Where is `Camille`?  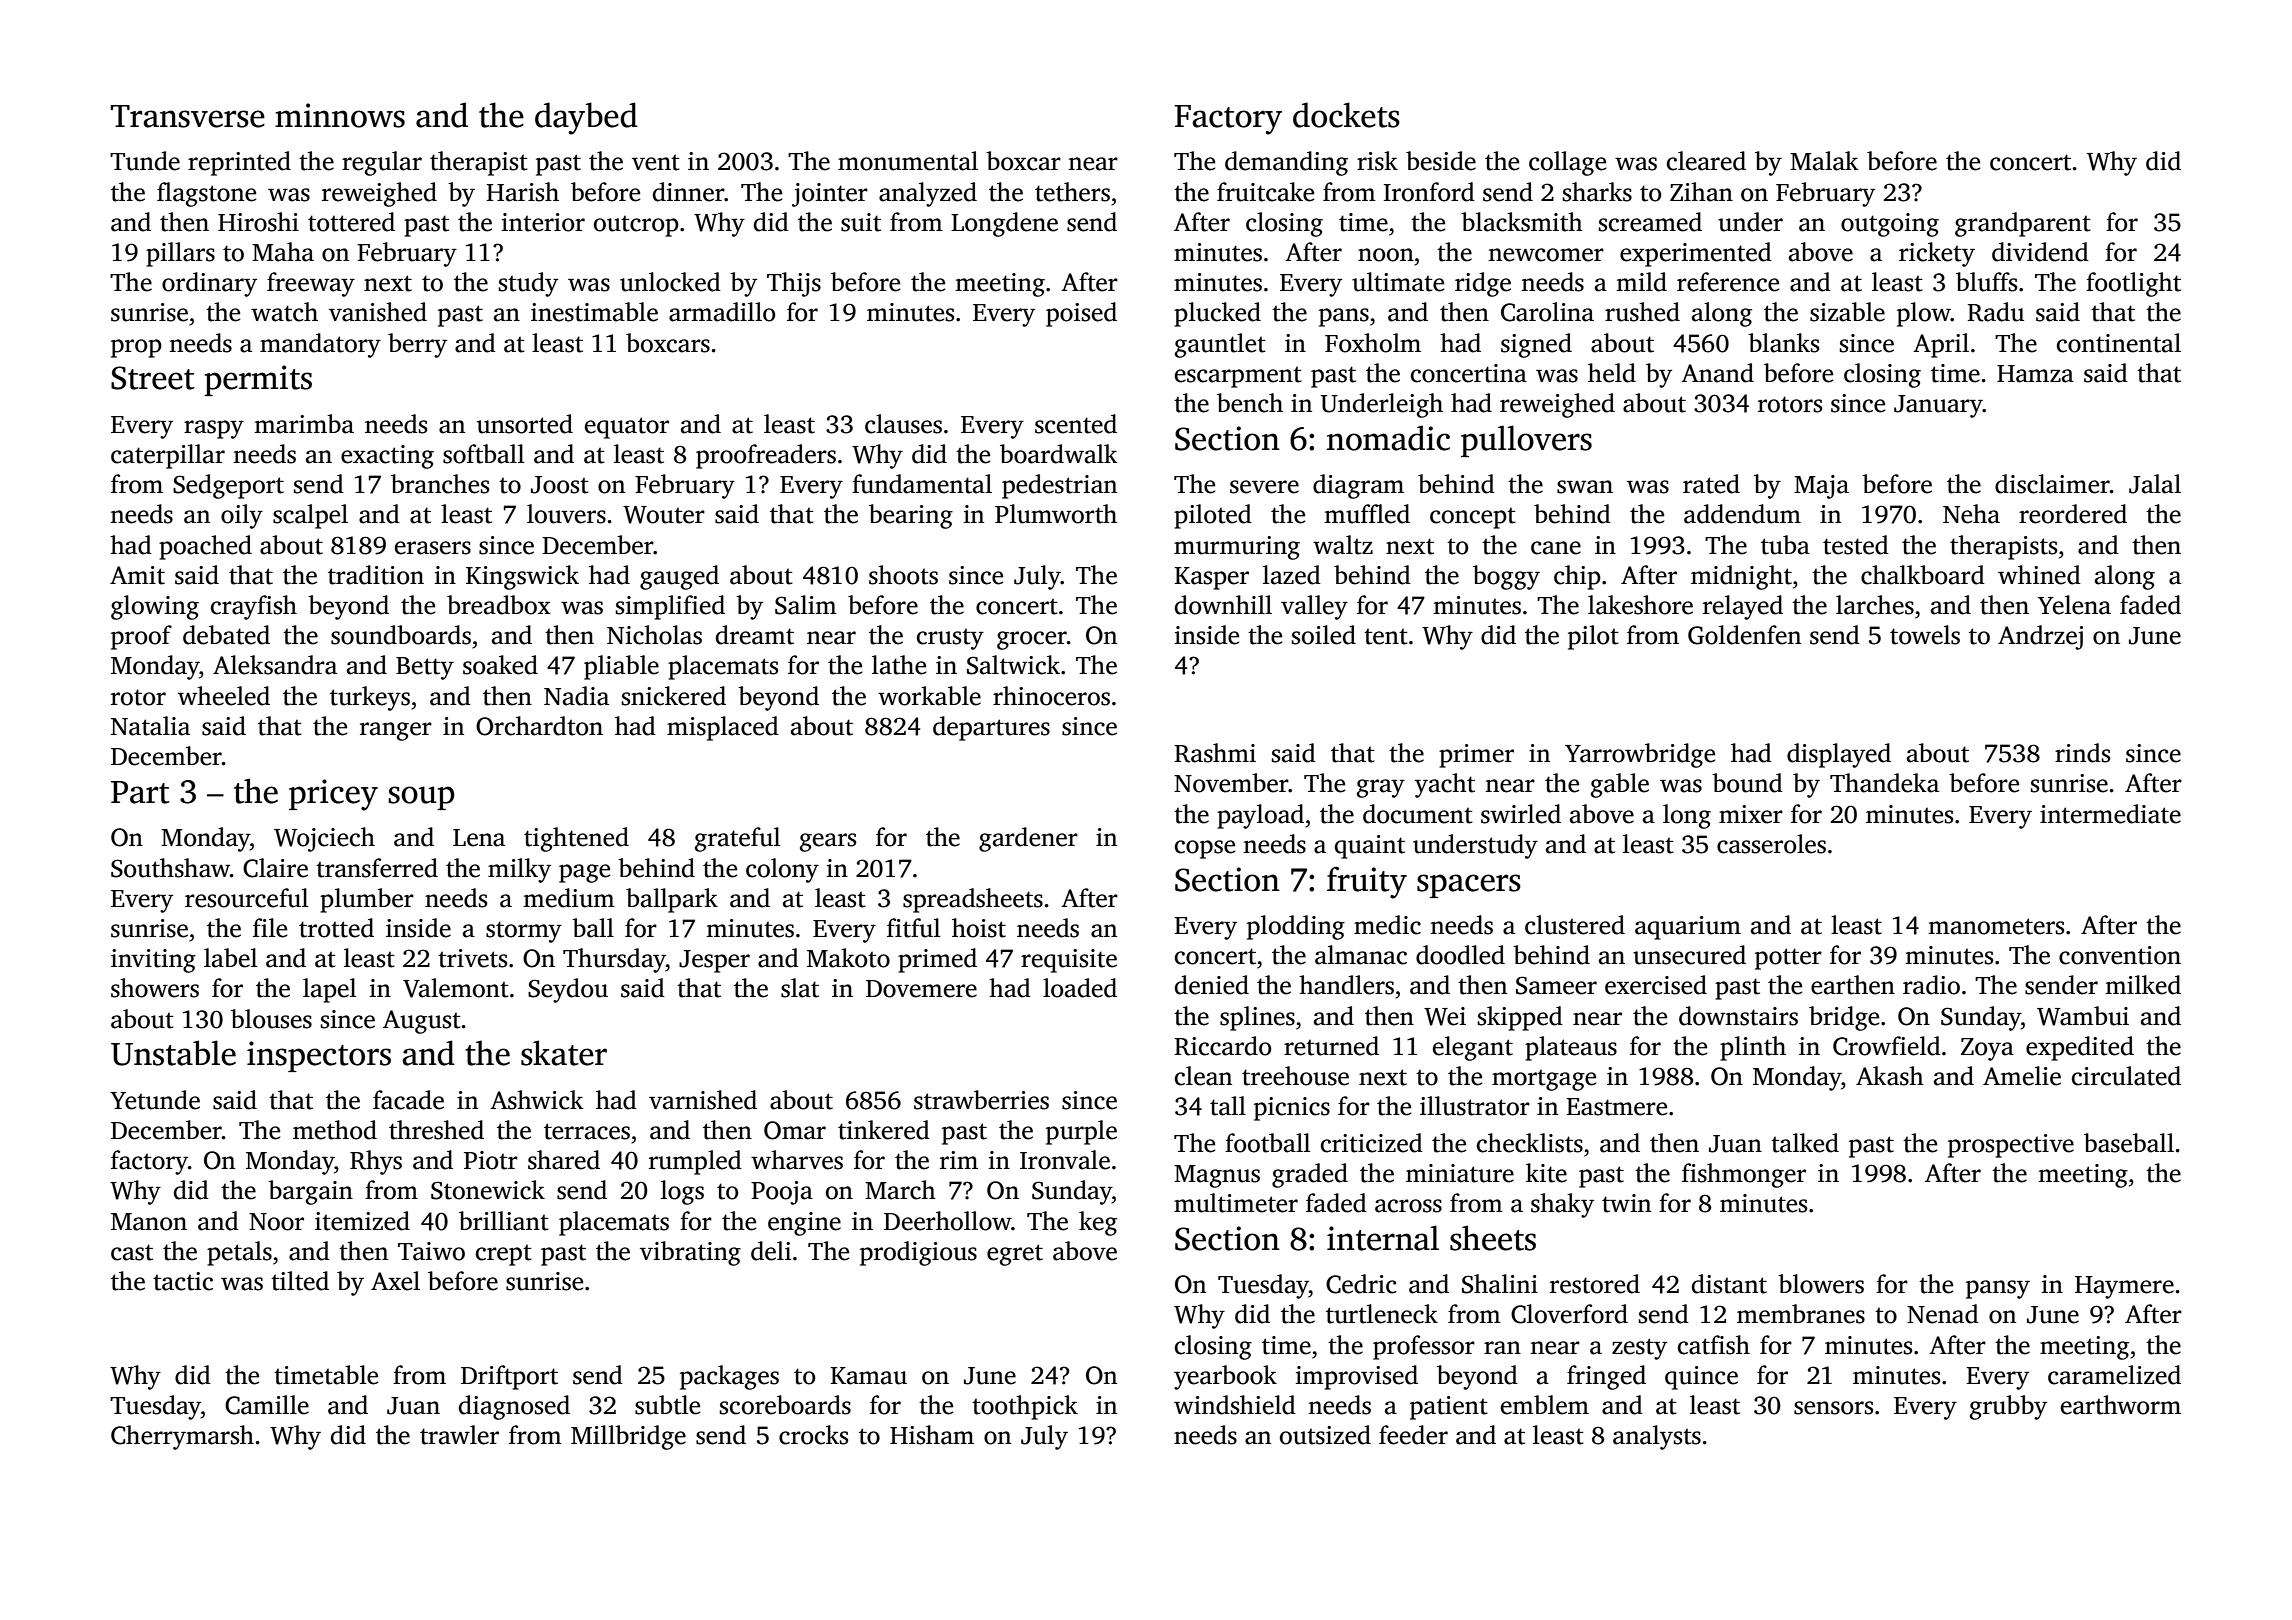
Camille is located at coordinates (267, 1405).
